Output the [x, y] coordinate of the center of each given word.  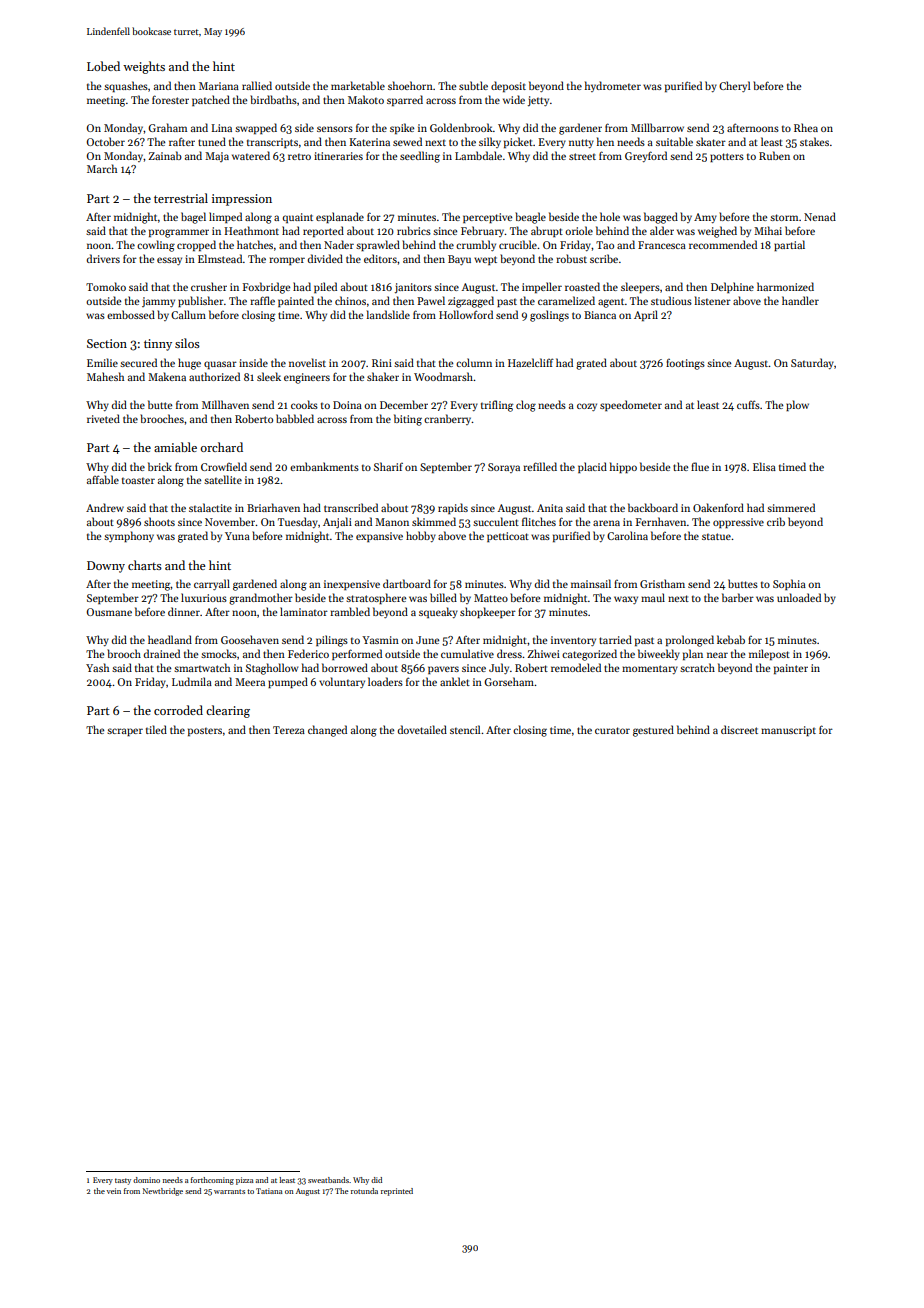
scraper [125, 732]
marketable [358, 85]
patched [211, 100]
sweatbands [328, 1180]
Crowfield [224, 466]
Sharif [388, 466]
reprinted [397, 1192]
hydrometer [613, 86]
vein [114, 1191]
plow [797, 405]
